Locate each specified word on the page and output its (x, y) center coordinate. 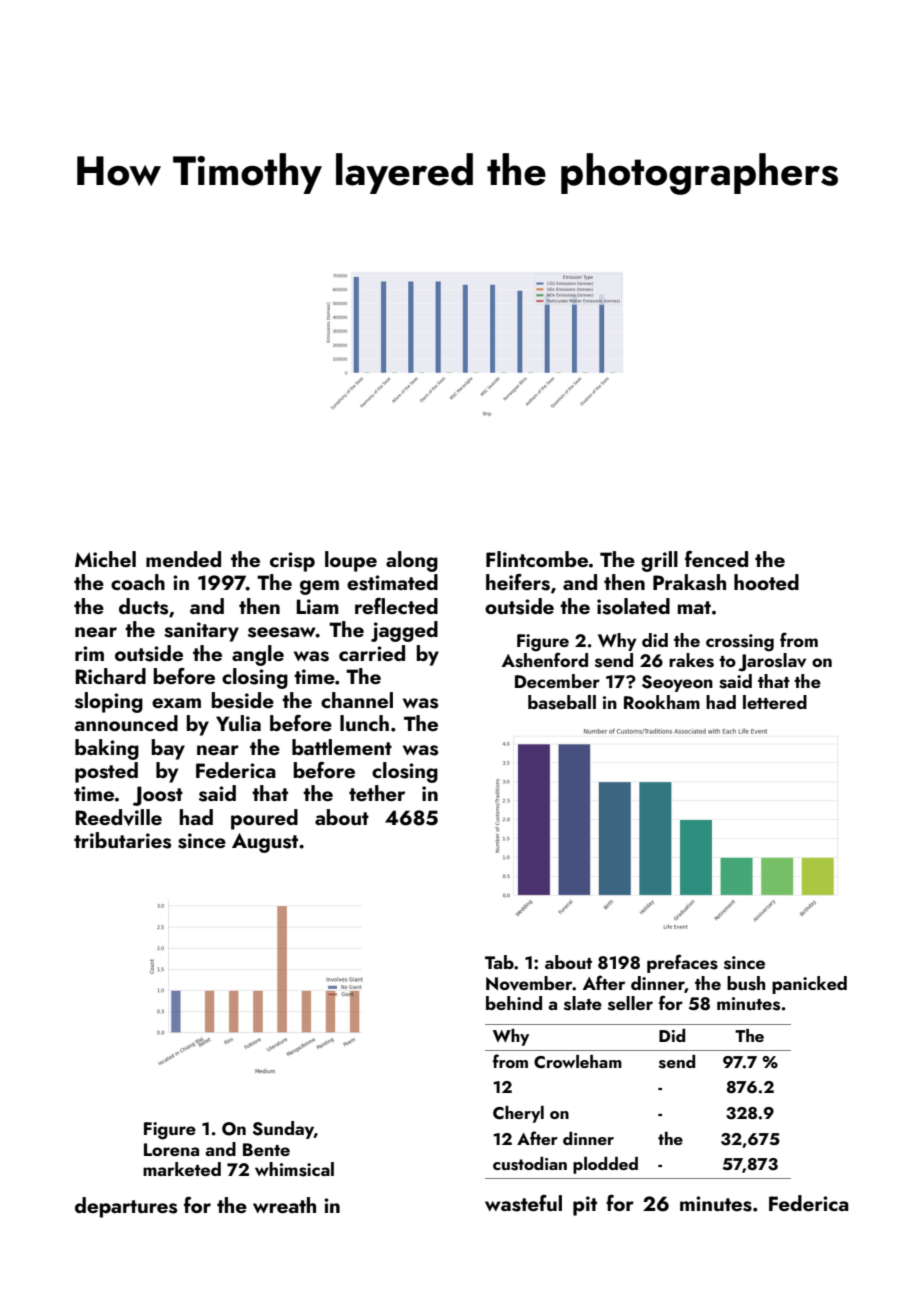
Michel (105, 559)
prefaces (682, 963)
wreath (284, 1205)
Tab (499, 962)
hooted (766, 582)
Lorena (171, 1149)
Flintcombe (537, 559)
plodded (605, 1165)
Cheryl (518, 1114)
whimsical (294, 1169)
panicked (809, 985)
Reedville (118, 817)
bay (168, 749)
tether (377, 793)
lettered (775, 702)
